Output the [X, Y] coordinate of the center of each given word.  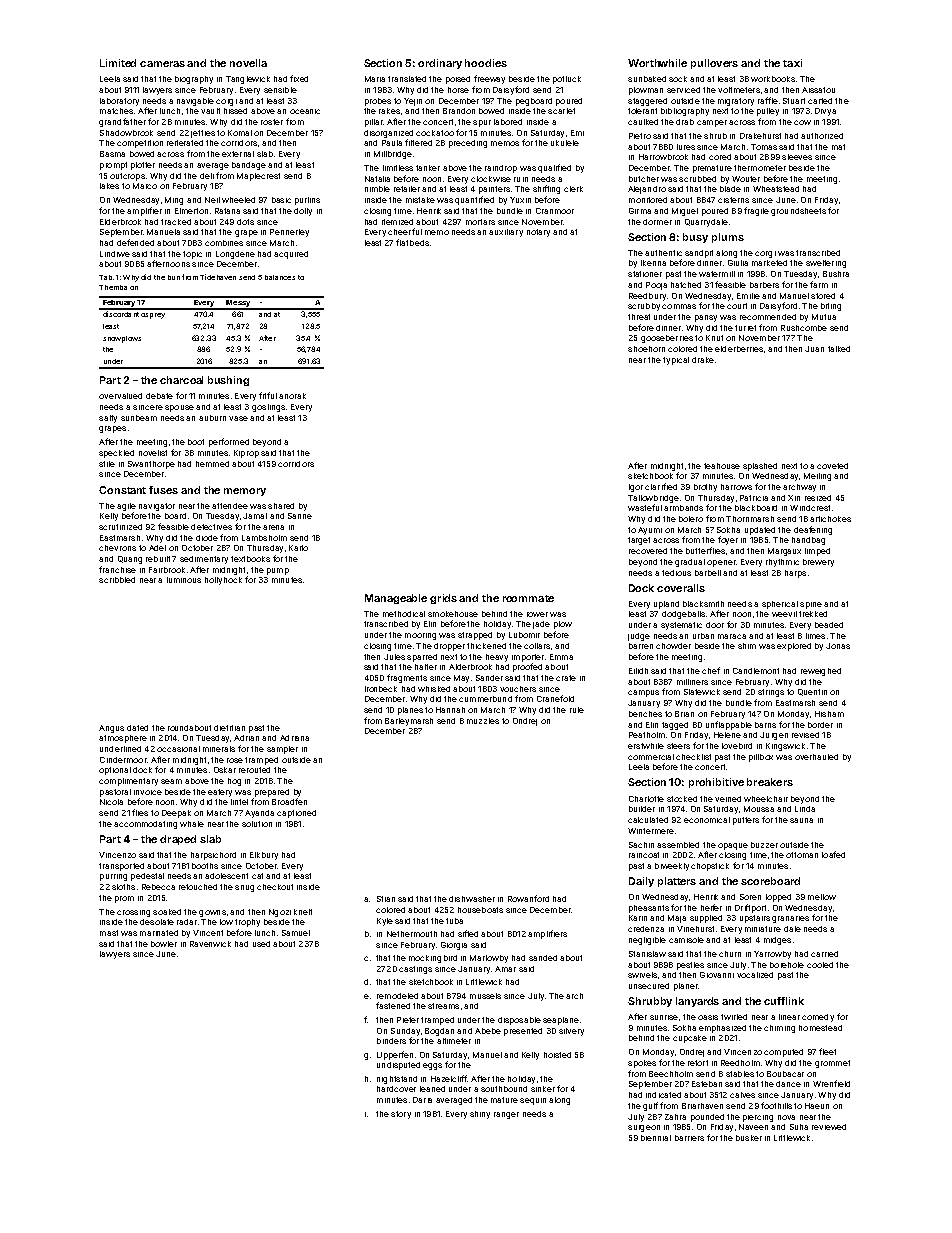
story [401, 1115]
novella [248, 63]
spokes [642, 1064]
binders [391, 1041]
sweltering [826, 264]
